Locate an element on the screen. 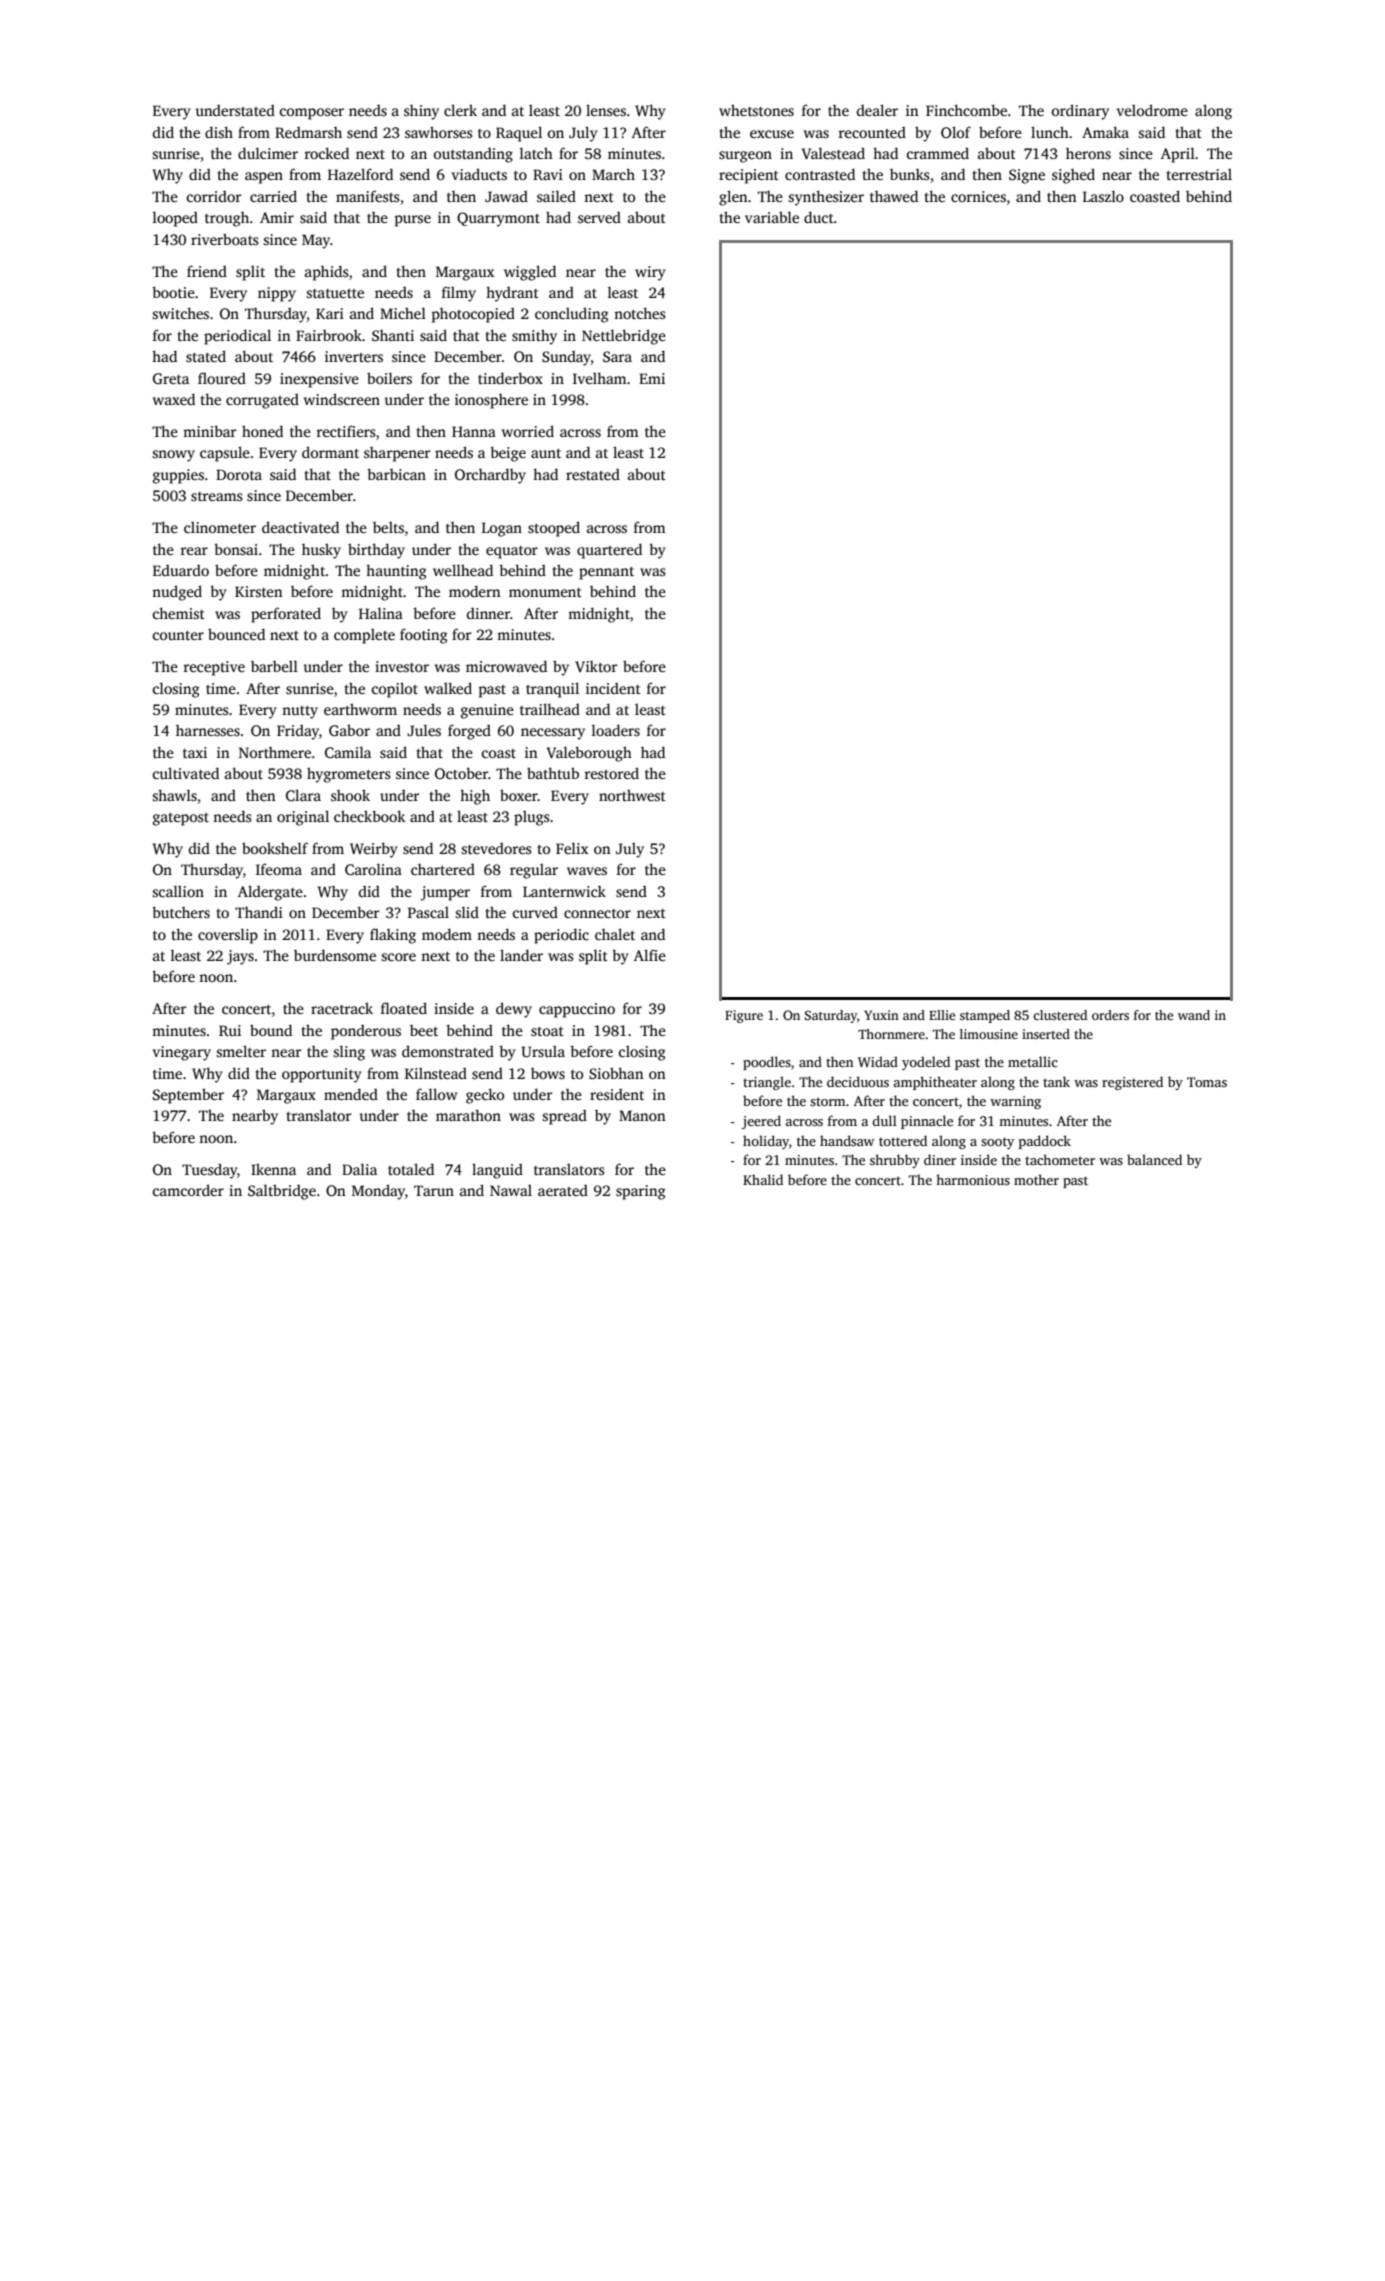  terrestrial is located at coordinates (1199, 174).
